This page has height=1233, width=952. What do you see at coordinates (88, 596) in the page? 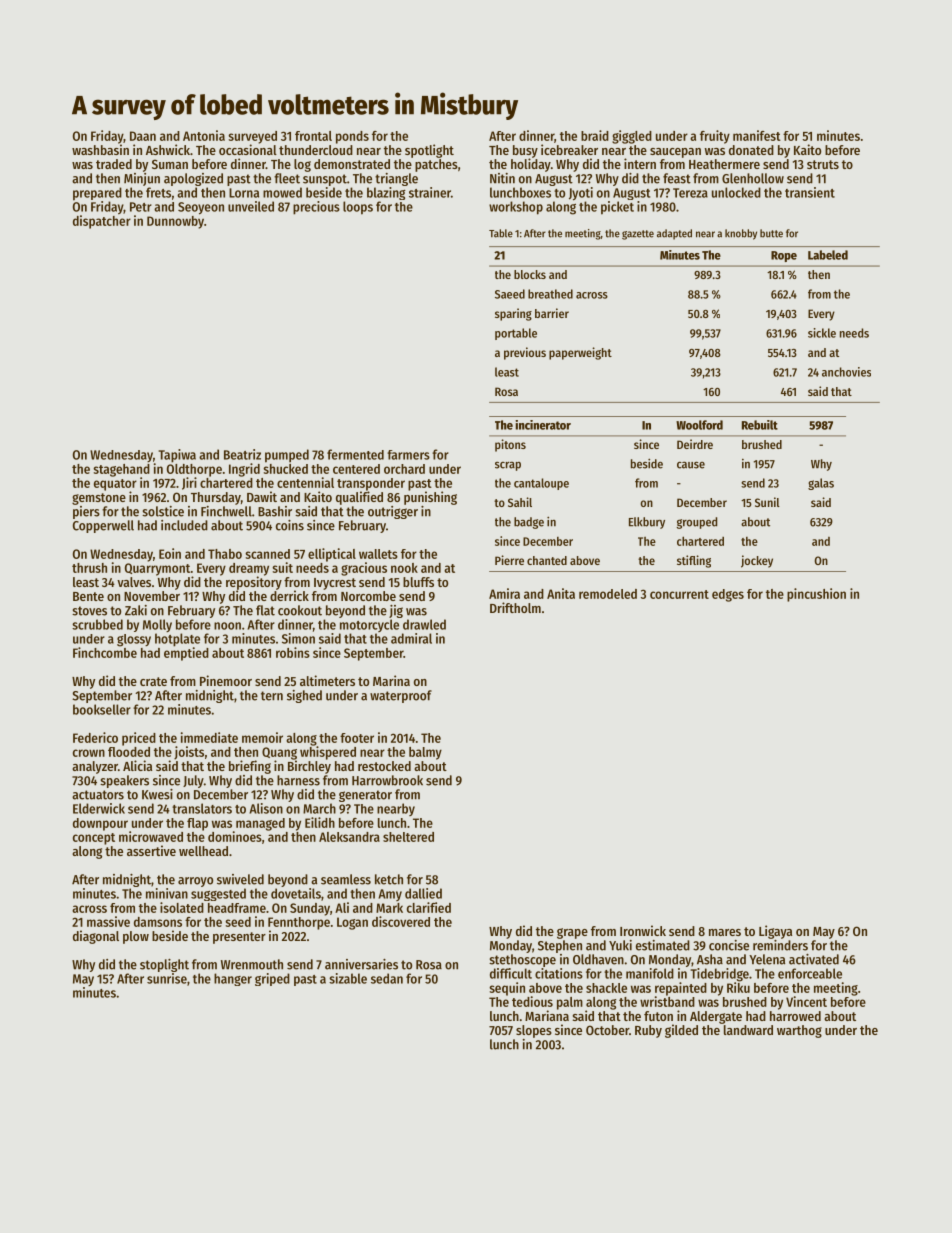
I see `Bente` at bounding box center [88, 596].
